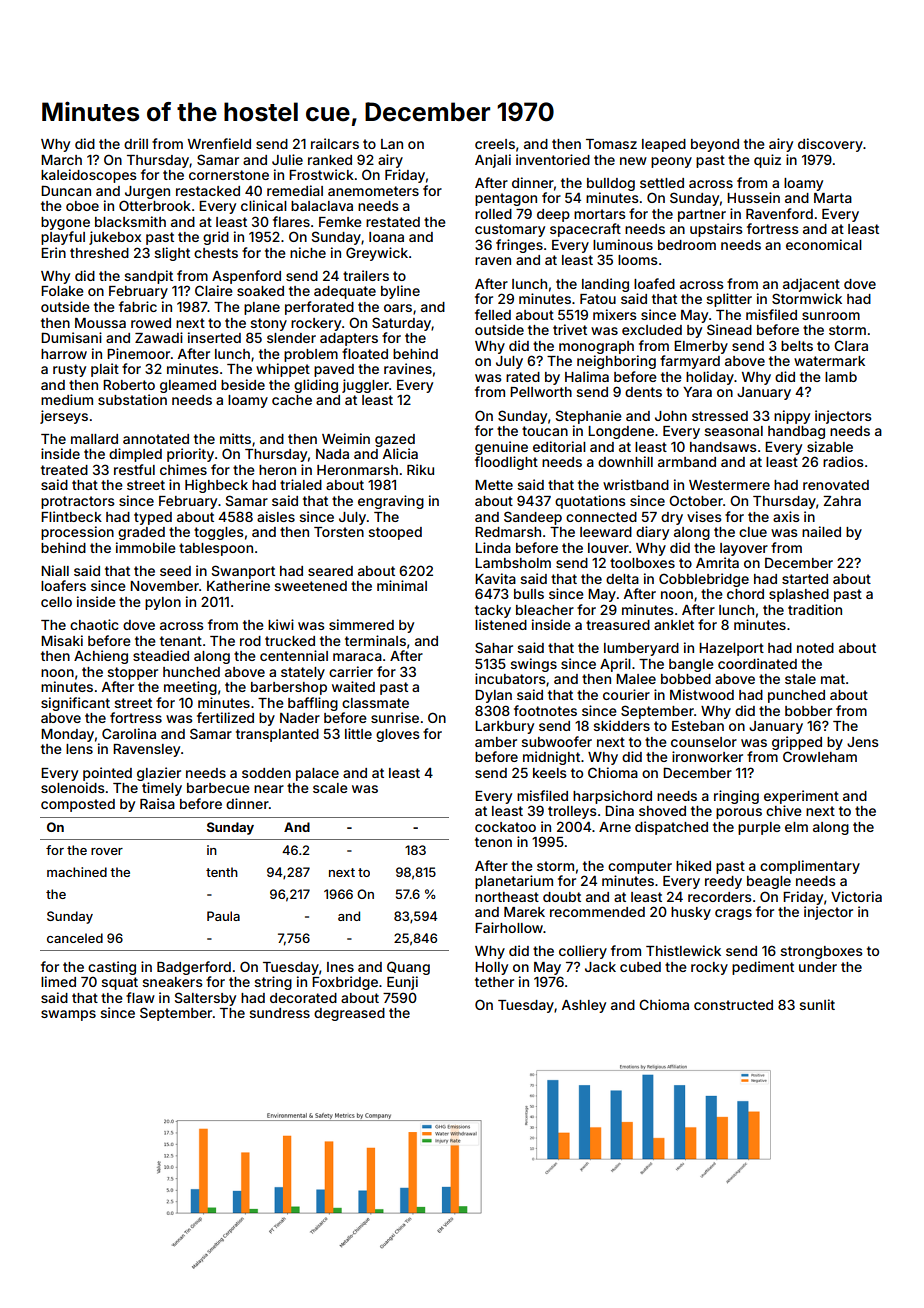 This screenshot has height=1308, width=924. I want to click on kaleidoscopes, so click(89, 176).
